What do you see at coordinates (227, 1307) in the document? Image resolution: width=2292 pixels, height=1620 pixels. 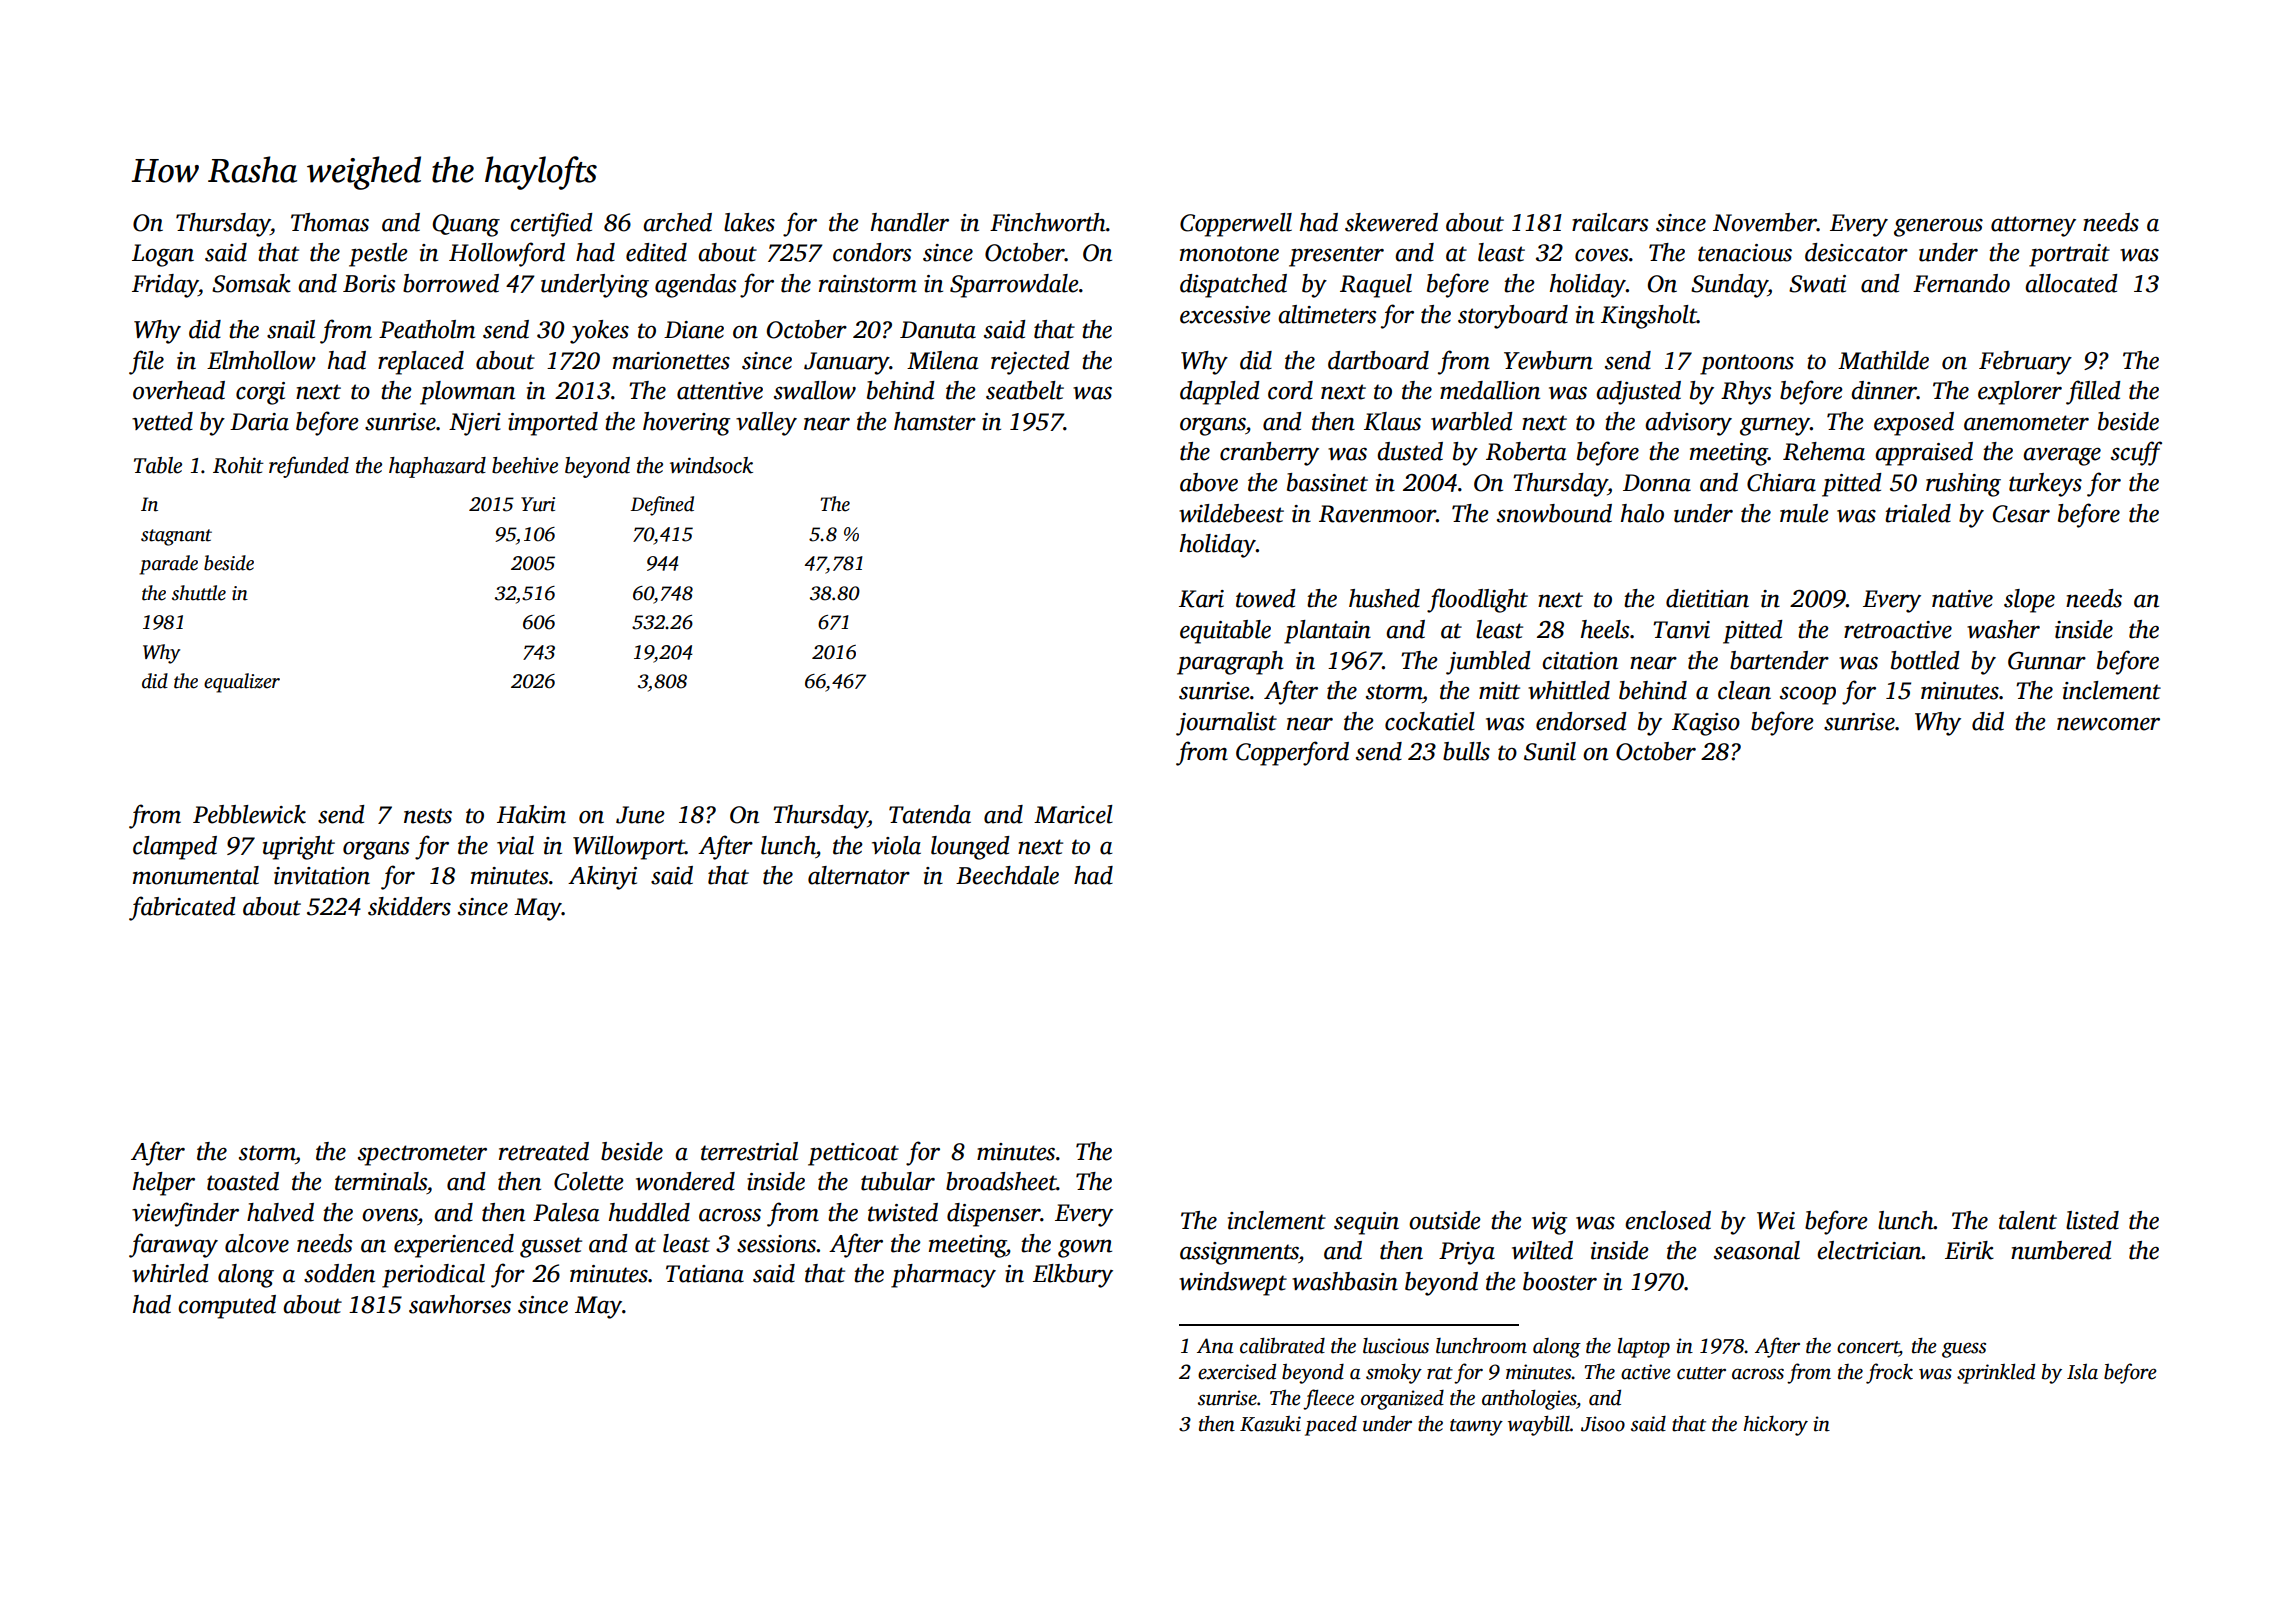 I see `computed` at bounding box center [227, 1307].
